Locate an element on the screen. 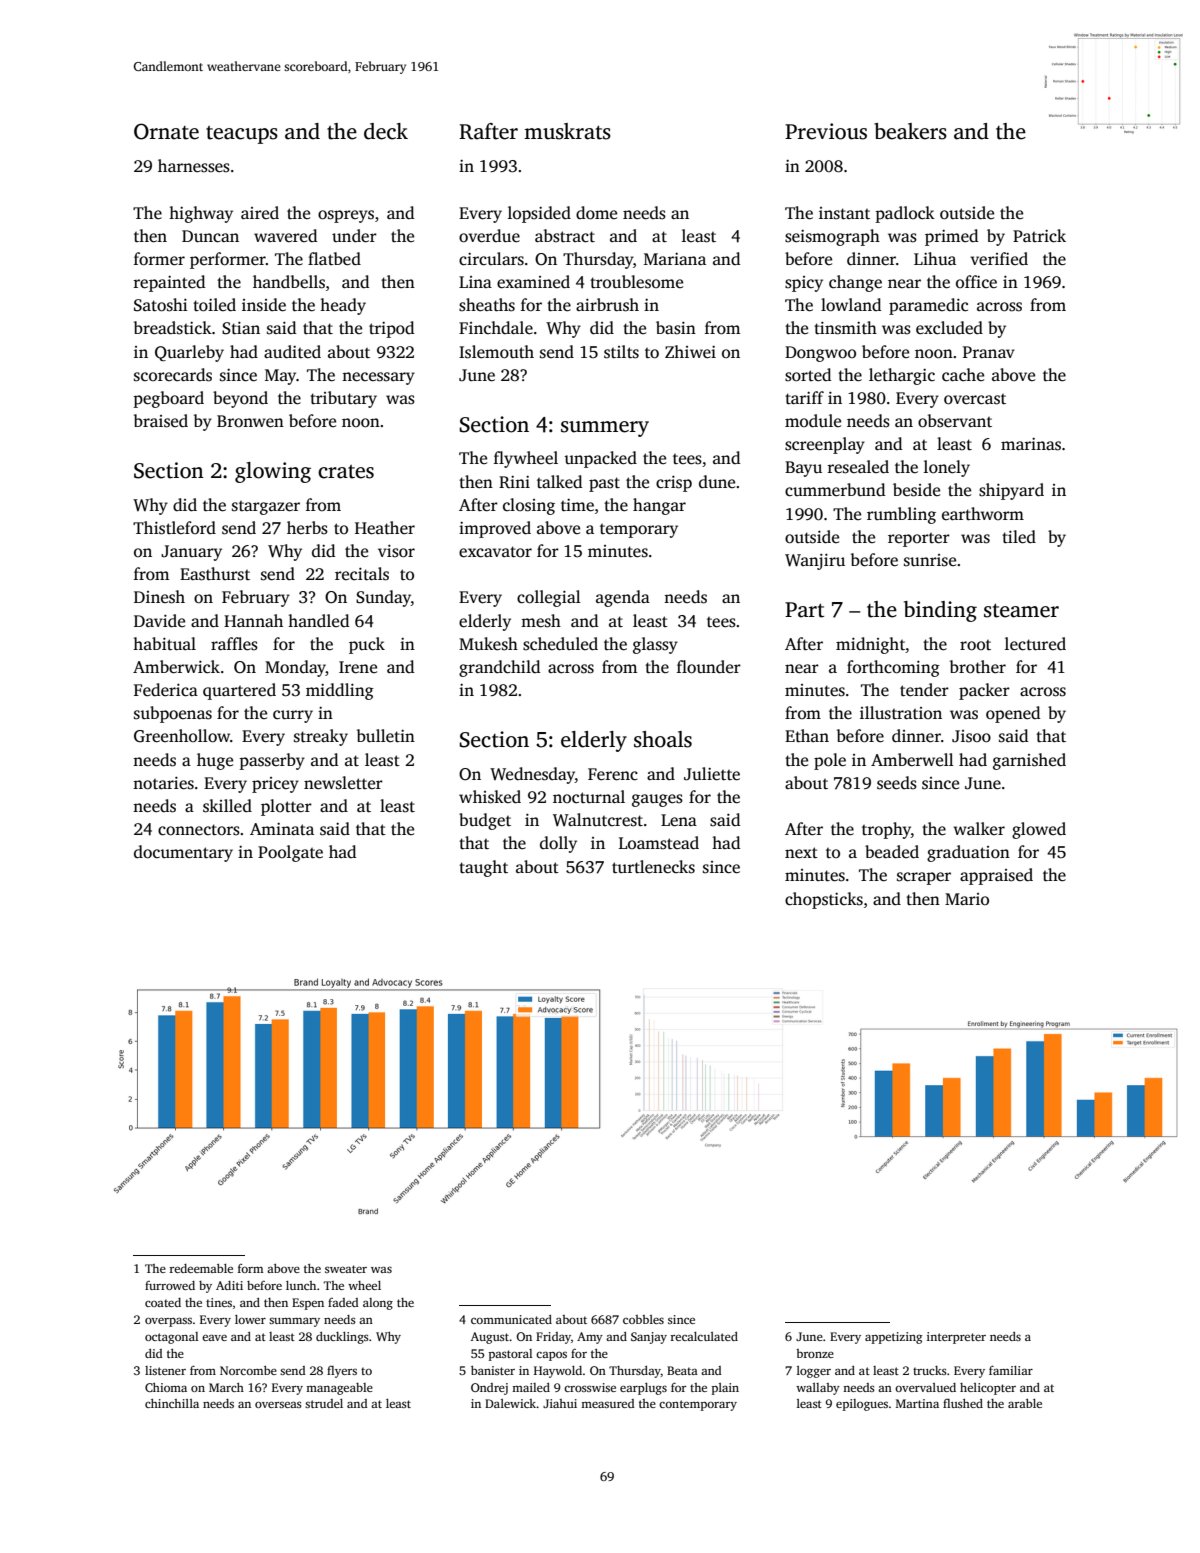 This screenshot has width=1200, height=1553. Previous is located at coordinates (826, 131).
